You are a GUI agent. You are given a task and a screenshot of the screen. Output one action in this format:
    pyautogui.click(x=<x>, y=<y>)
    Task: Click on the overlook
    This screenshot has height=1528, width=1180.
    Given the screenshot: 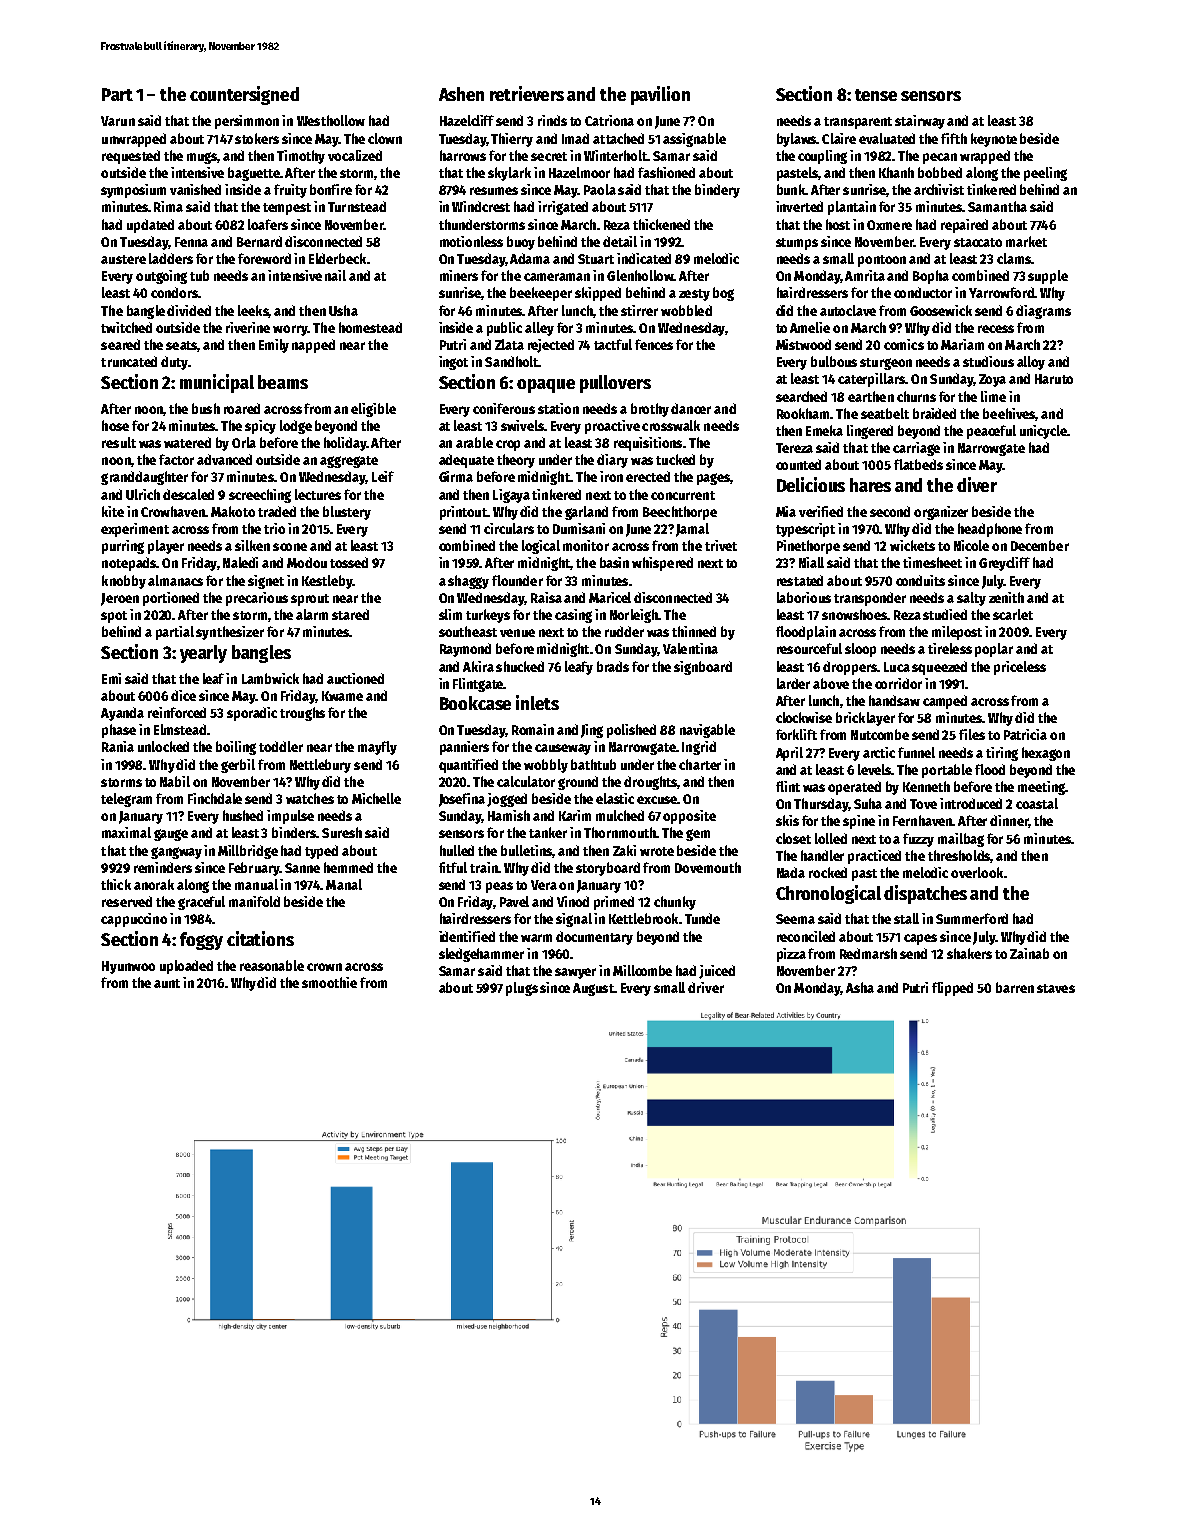 What is the action you would take?
    pyautogui.click(x=977, y=872)
